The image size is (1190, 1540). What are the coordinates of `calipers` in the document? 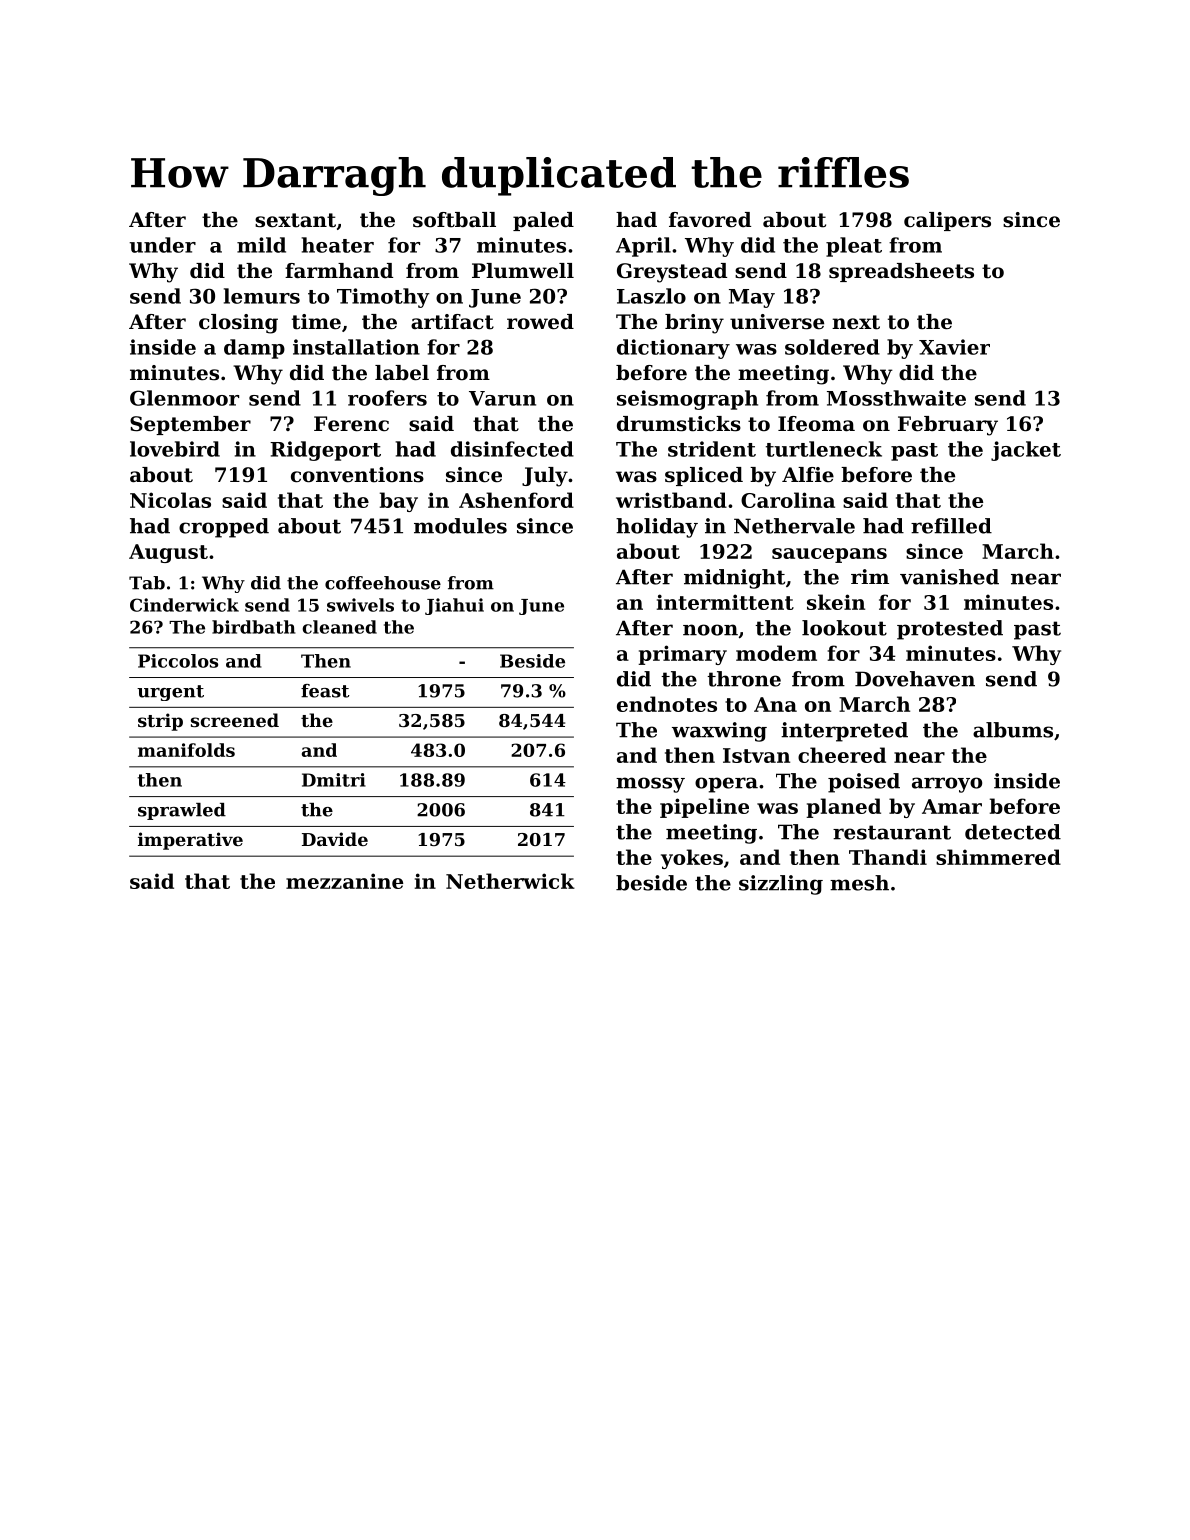 It's located at (947, 221).
